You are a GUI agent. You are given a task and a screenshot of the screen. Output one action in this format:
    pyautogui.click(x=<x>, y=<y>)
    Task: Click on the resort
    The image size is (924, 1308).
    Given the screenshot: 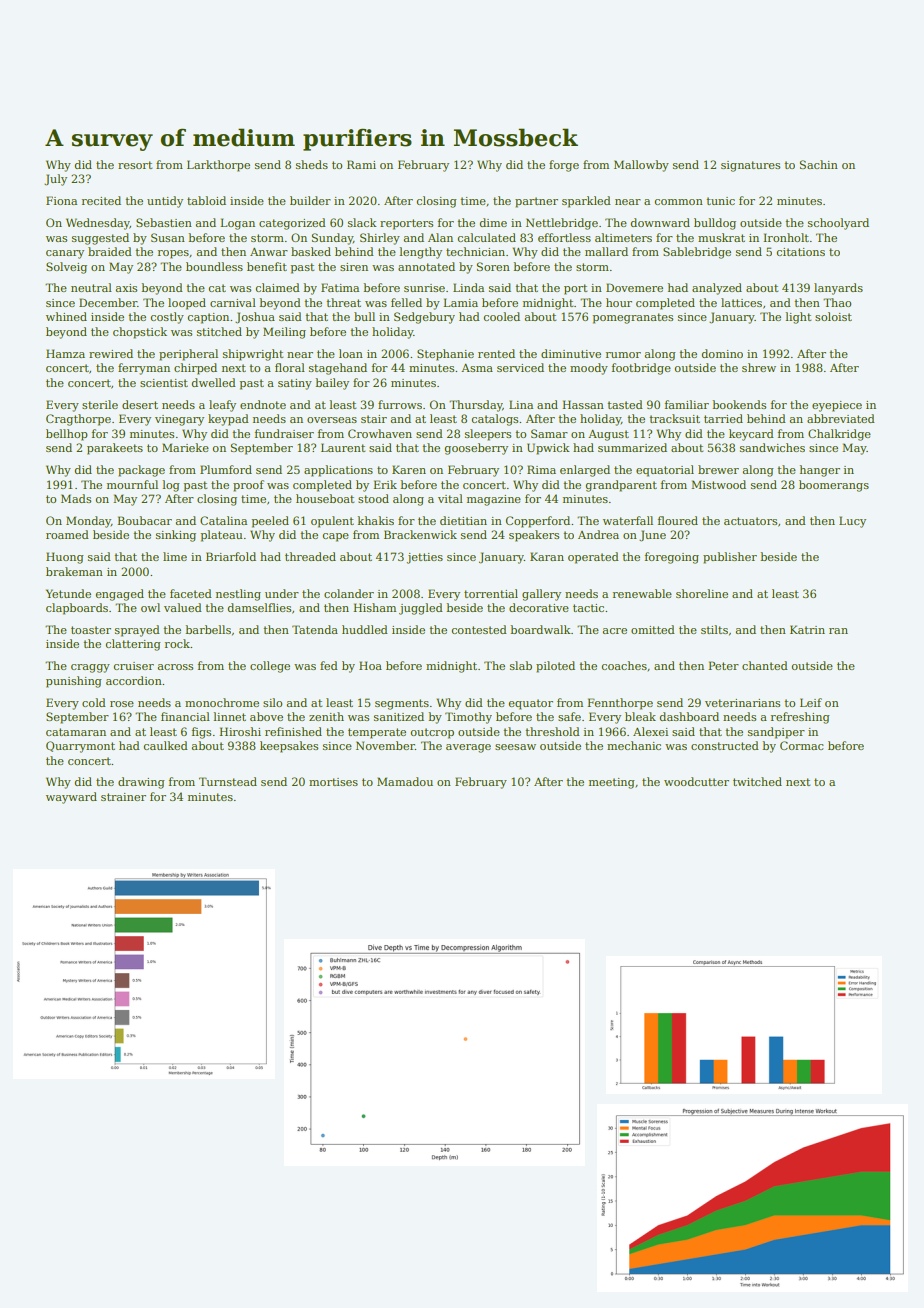 What is the action you would take?
    pyautogui.click(x=135, y=165)
